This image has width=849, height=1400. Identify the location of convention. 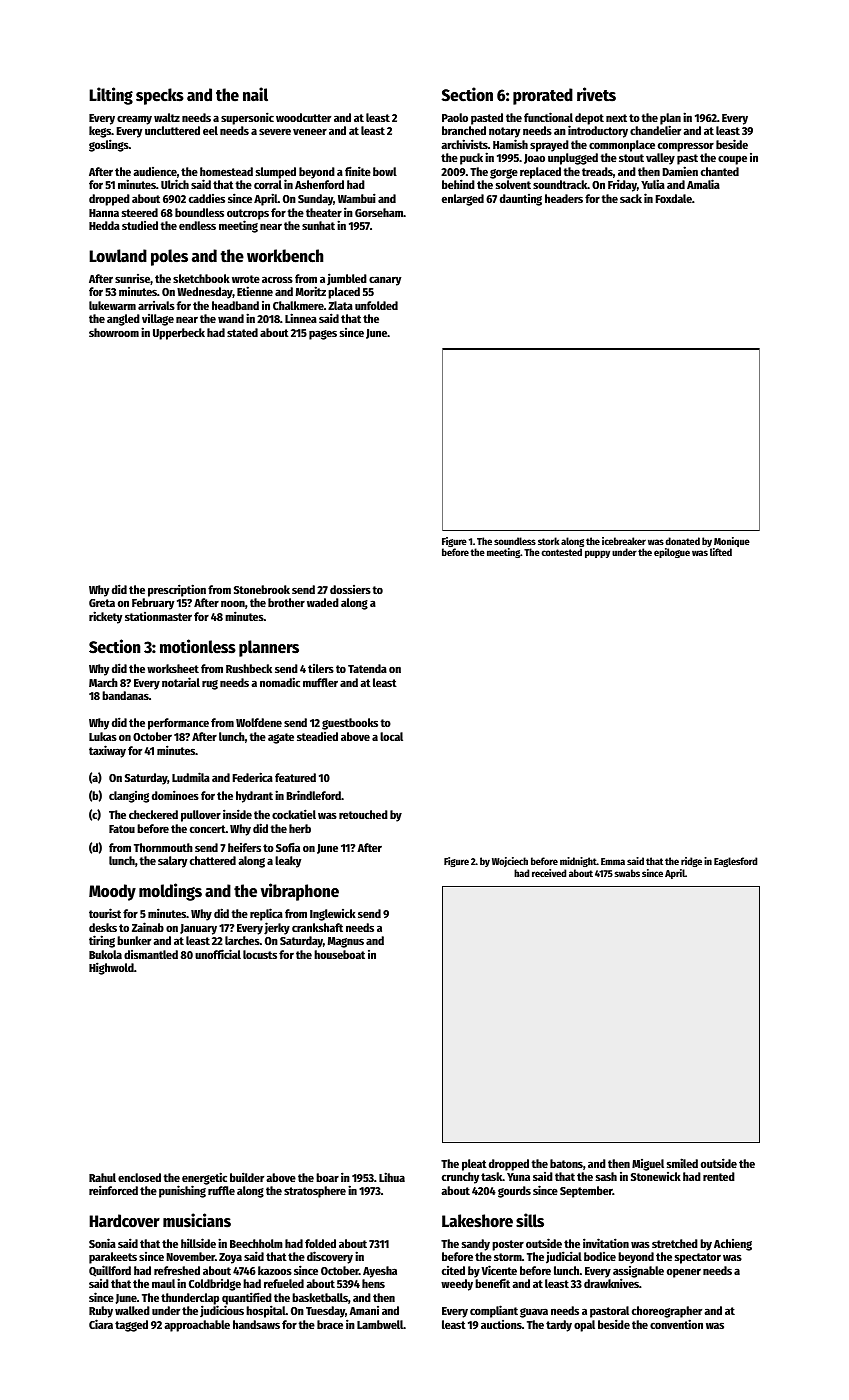
(676, 1324).
